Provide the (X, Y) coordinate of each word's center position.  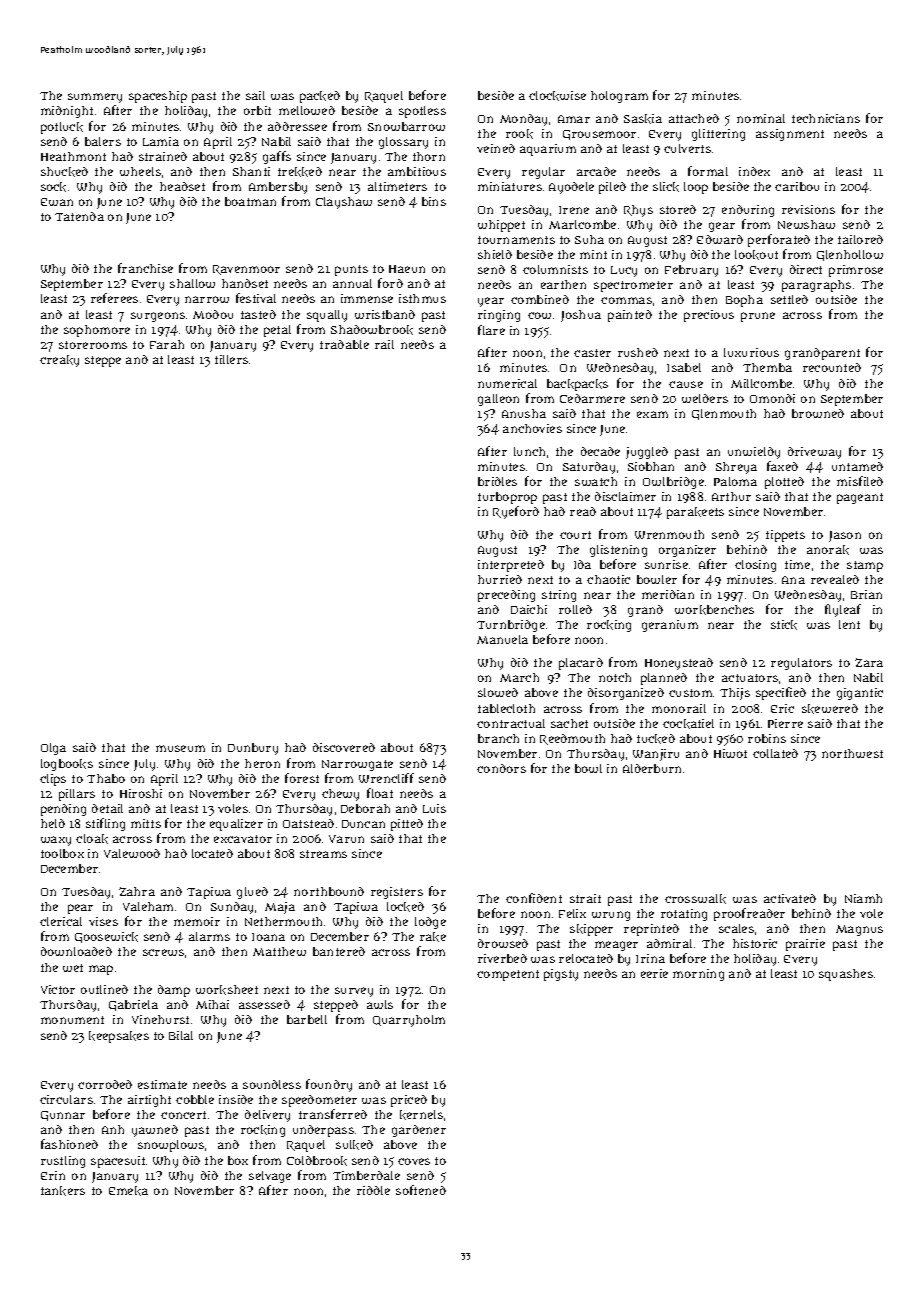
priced (409, 1101)
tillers (231, 359)
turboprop (507, 498)
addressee (297, 126)
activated (790, 898)
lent (849, 624)
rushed (638, 352)
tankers (63, 1191)
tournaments (516, 240)
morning (698, 975)
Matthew (279, 951)
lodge (430, 923)
